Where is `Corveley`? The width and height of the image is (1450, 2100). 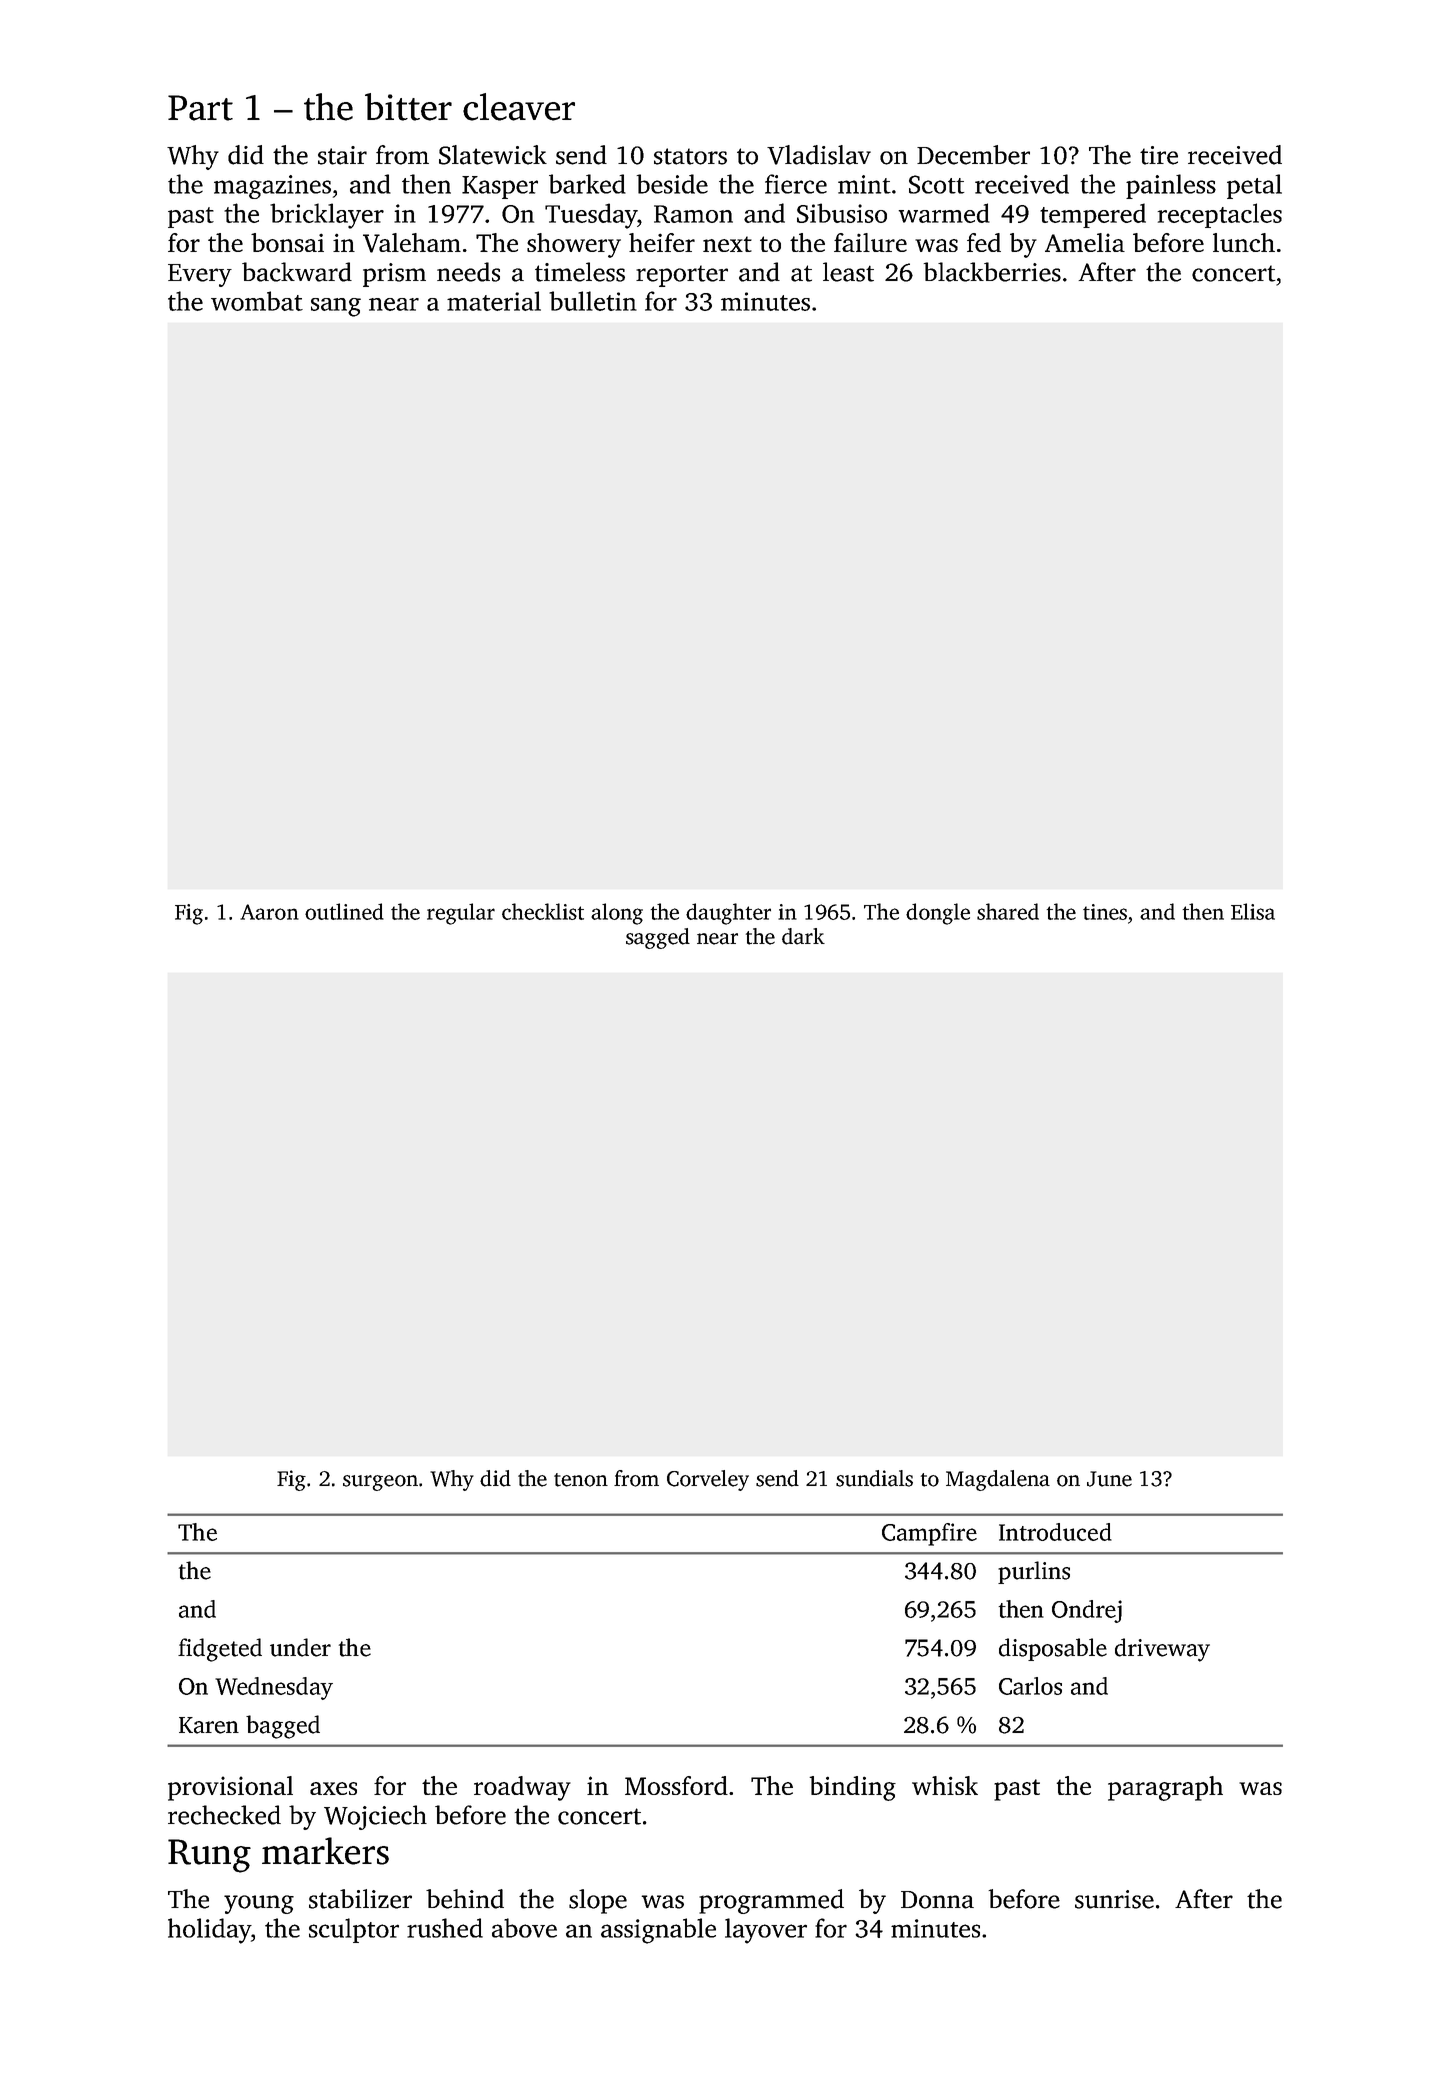
Corveley is located at coordinates (708, 1480).
